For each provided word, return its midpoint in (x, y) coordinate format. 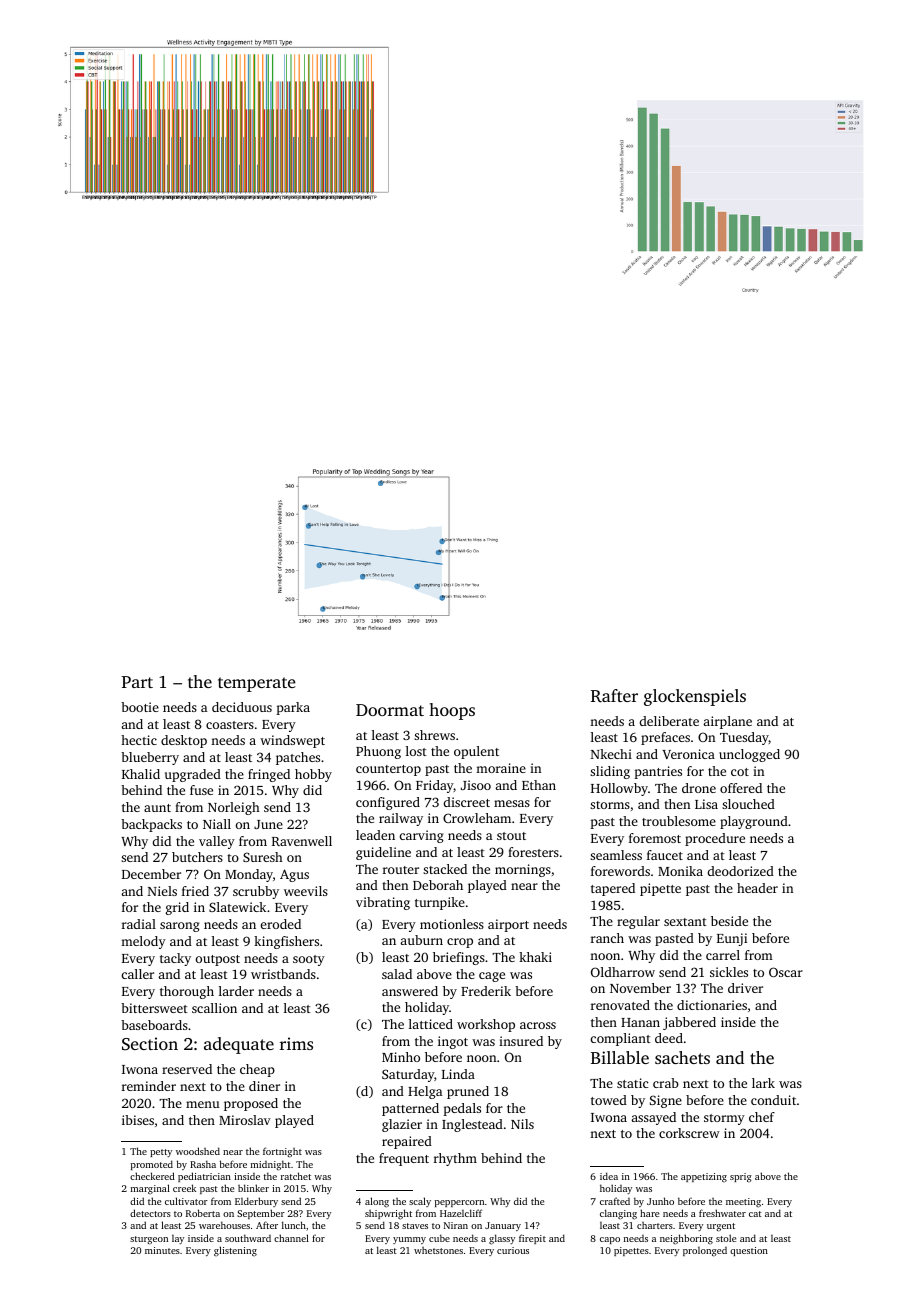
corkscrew (689, 1133)
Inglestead (472, 1125)
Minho (401, 1057)
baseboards (154, 1025)
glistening (235, 1251)
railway (401, 819)
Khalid (141, 774)
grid (177, 908)
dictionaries (712, 1005)
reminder (149, 1086)
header (757, 888)
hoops (452, 711)
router (401, 870)
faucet (665, 855)
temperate (257, 684)
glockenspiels (695, 697)
